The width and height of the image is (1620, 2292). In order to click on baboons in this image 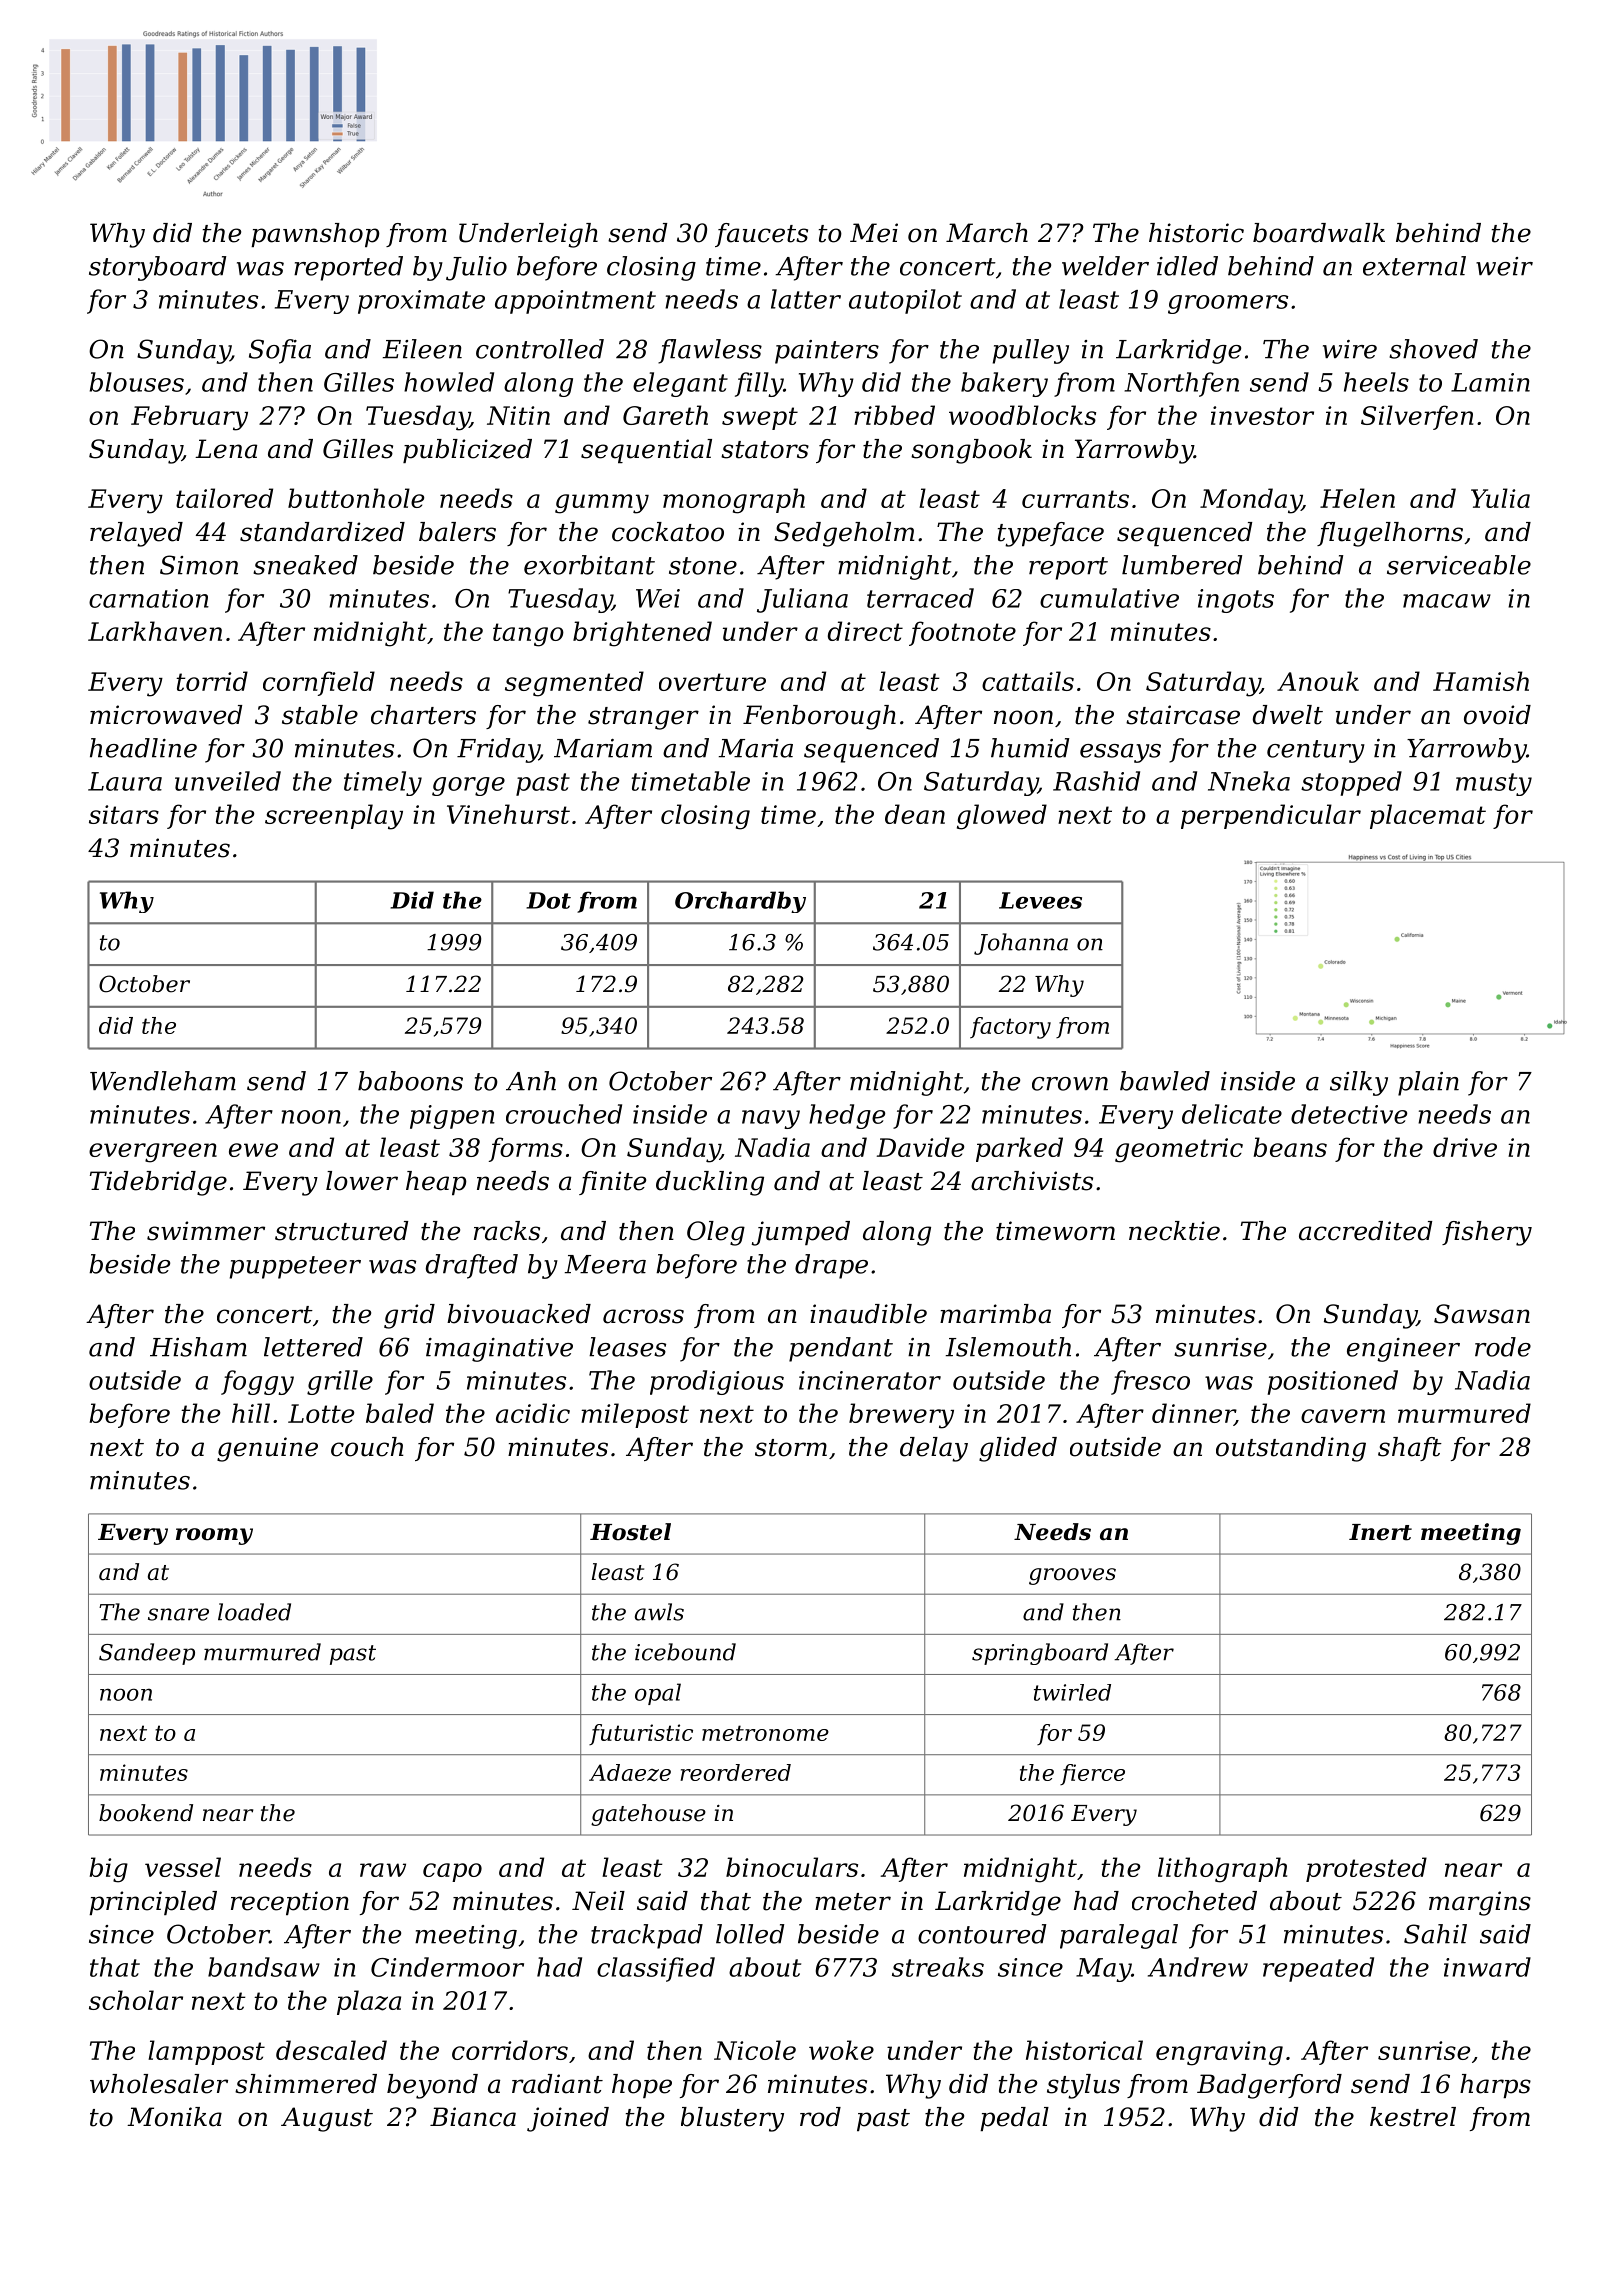, I will do `click(410, 1081)`.
